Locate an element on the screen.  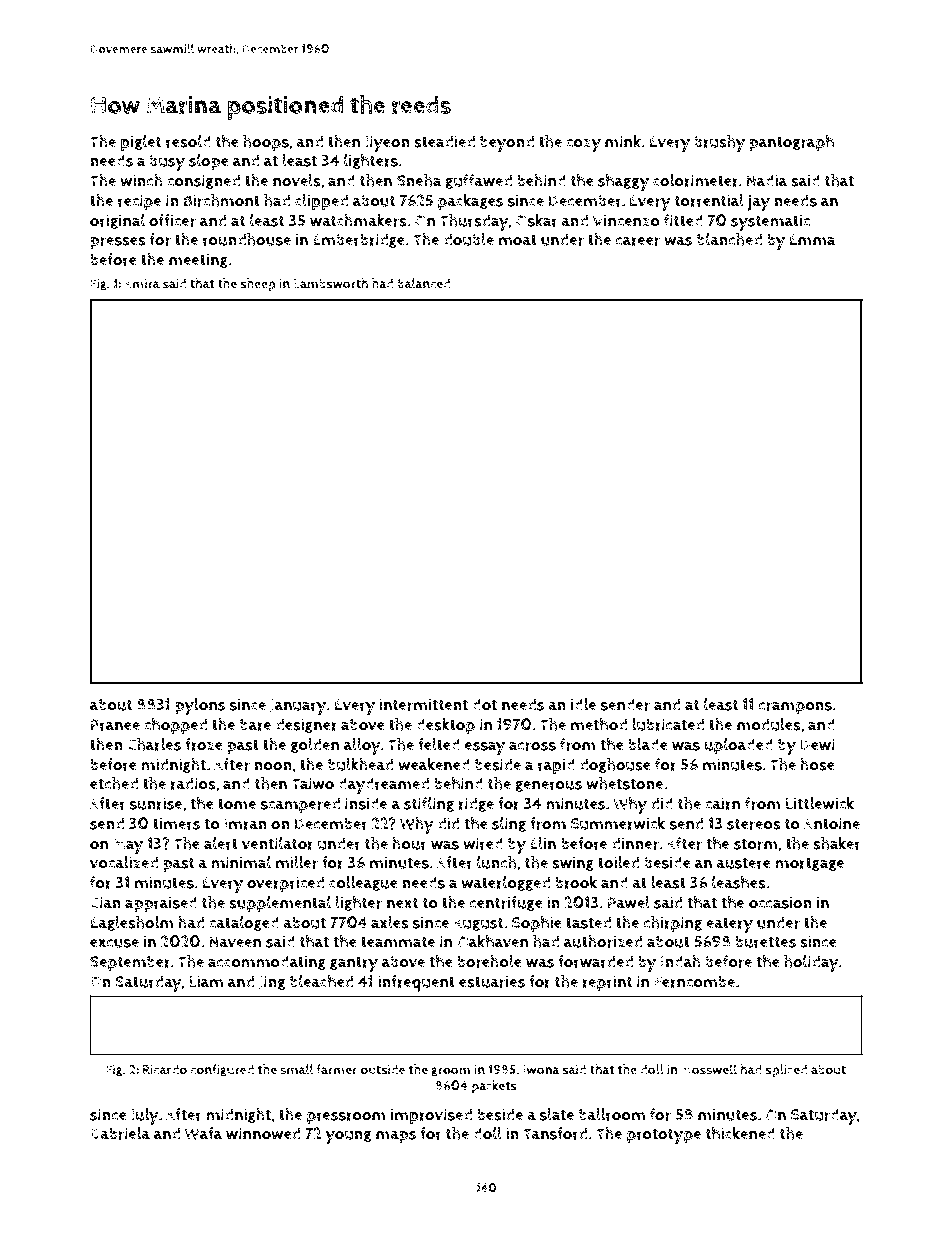
dot is located at coordinates (484, 704).
